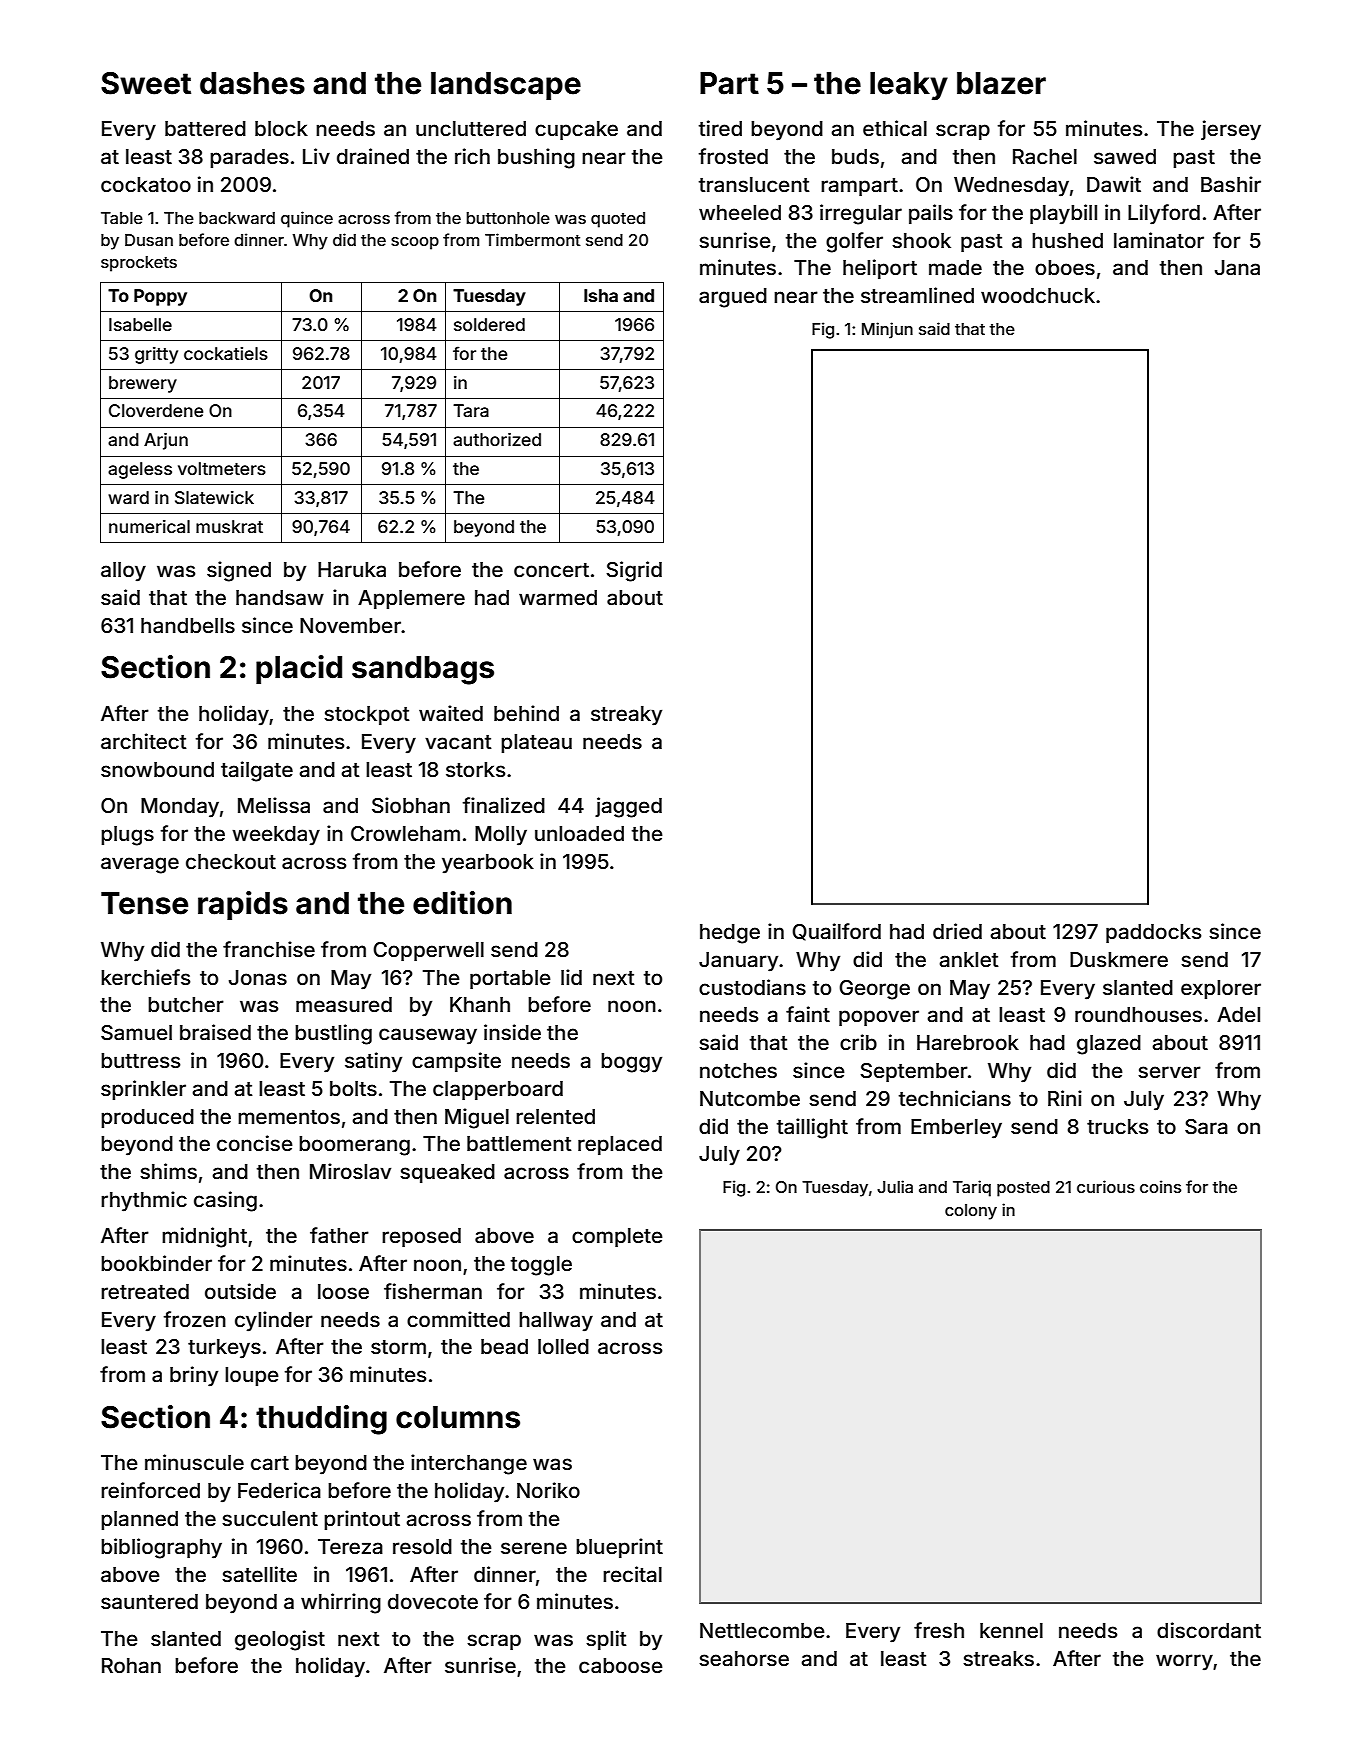 Image resolution: width=1362 pixels, height=1763 pixels. Describe the element at coordinates (1038, 295) in the document. I see `woodchuck` at that location.
